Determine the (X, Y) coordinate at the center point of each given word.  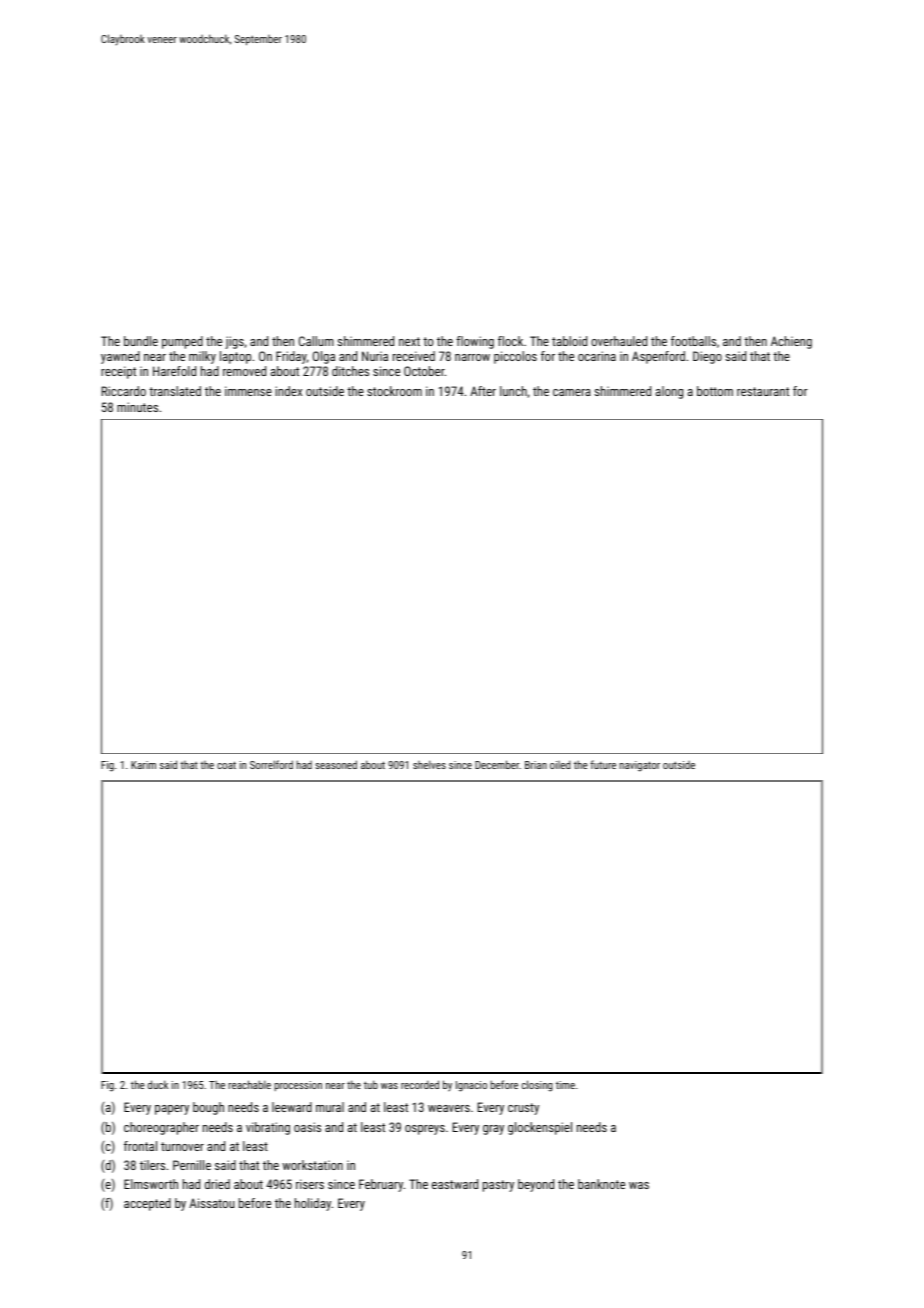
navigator (639, 766)
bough (208, 1108)
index (288, 391)
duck (158, 1084)
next (409, 341)
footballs (693, 341)
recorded (420, 1084)
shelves (429, 764)
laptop (235, 357)
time (565, 1085)
